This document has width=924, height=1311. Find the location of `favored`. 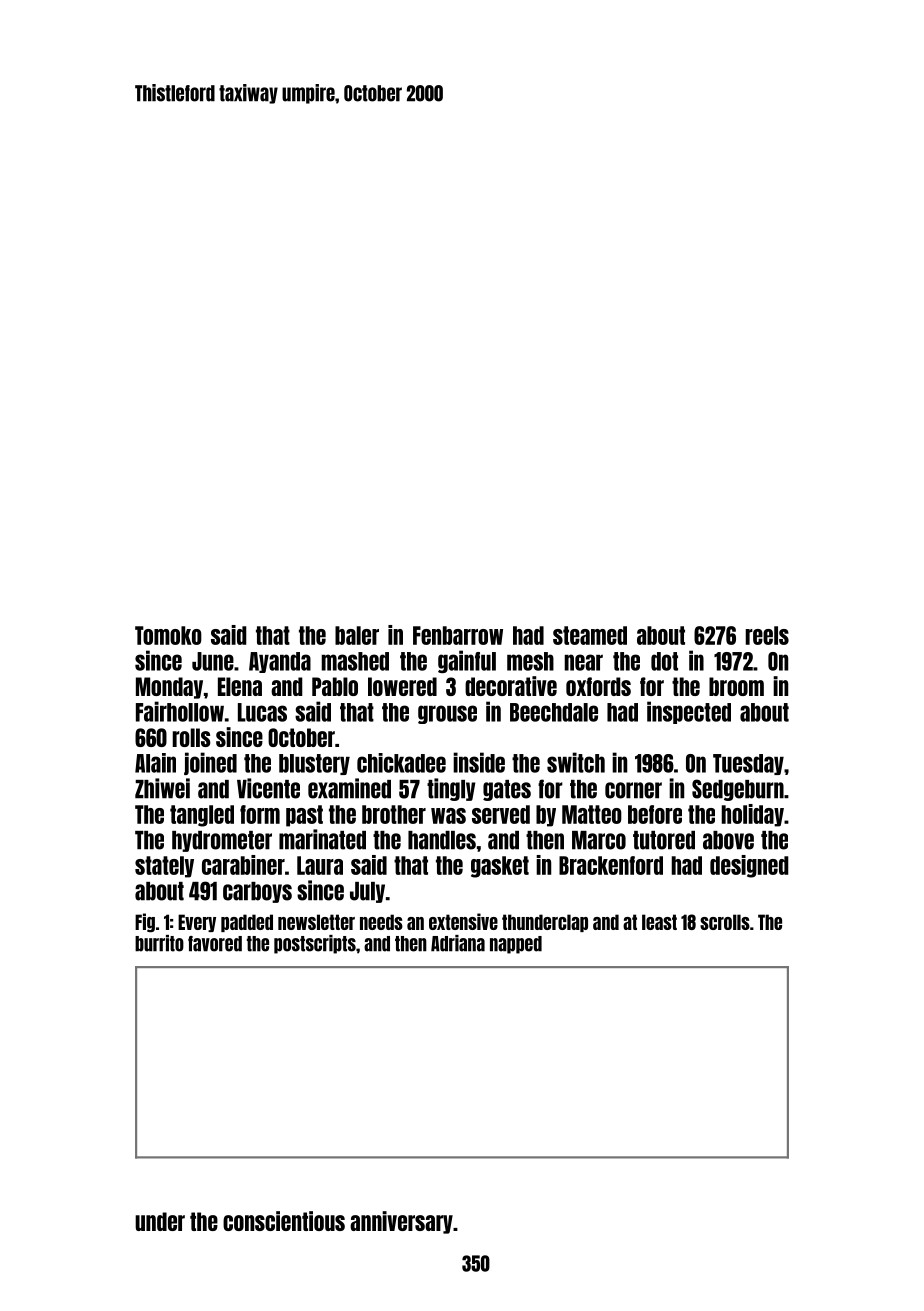

favored is located at coordinates (215, 944).
